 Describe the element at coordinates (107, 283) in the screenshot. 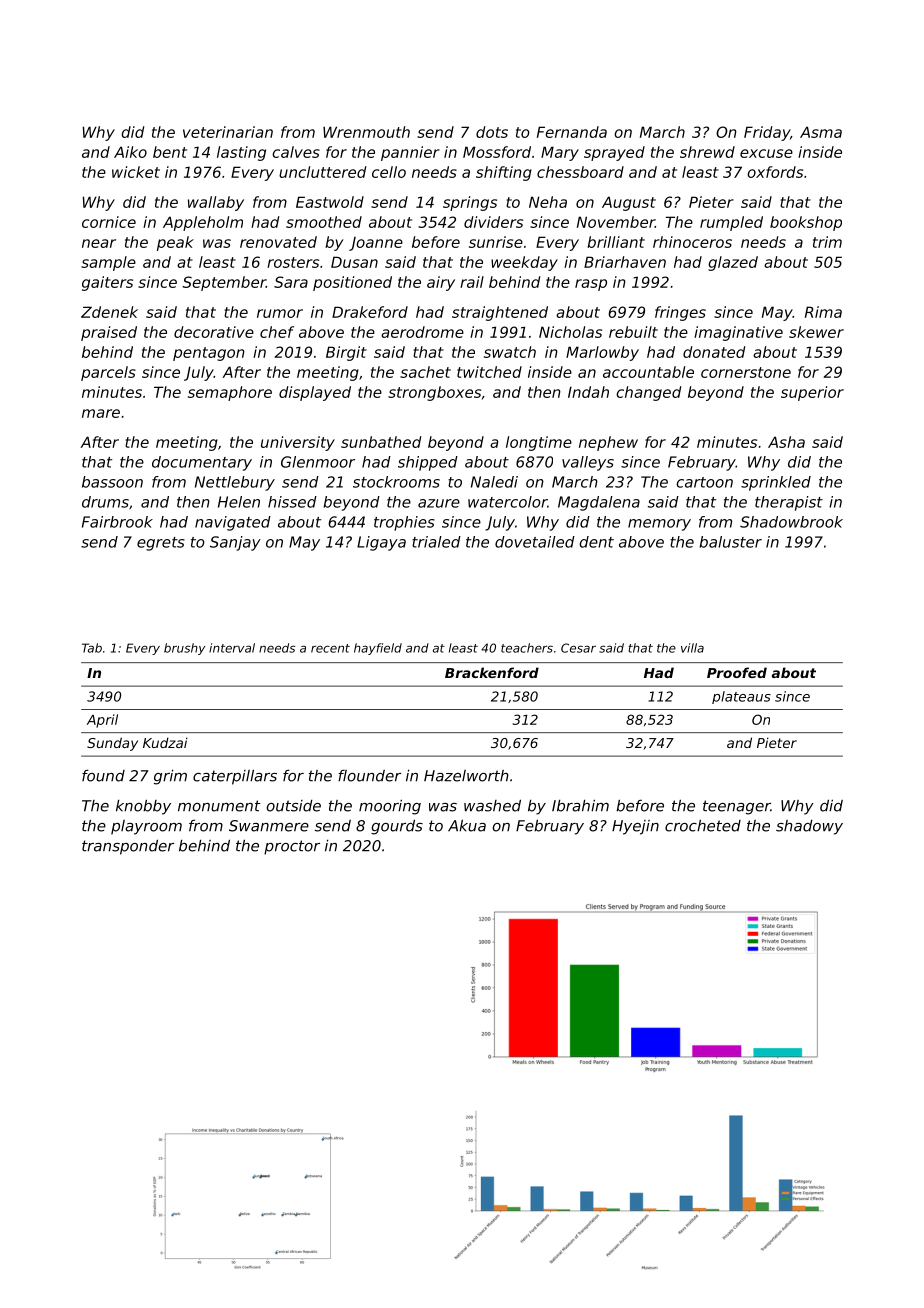

I see `gaiters` at that location.
